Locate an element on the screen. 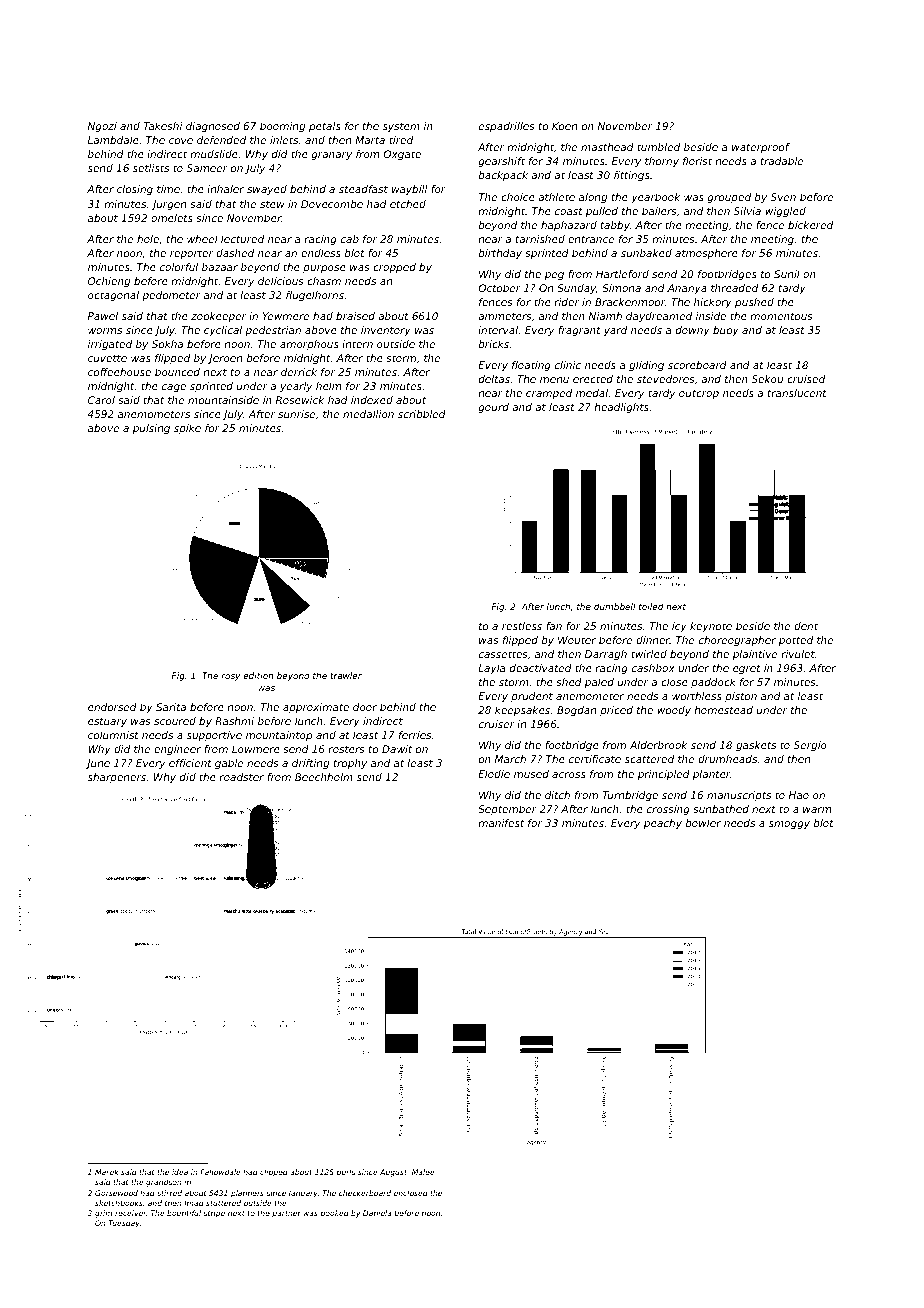 The width and height of the screenshot is (924, 1308). Daniela is located at coordinates (377, 1213).
